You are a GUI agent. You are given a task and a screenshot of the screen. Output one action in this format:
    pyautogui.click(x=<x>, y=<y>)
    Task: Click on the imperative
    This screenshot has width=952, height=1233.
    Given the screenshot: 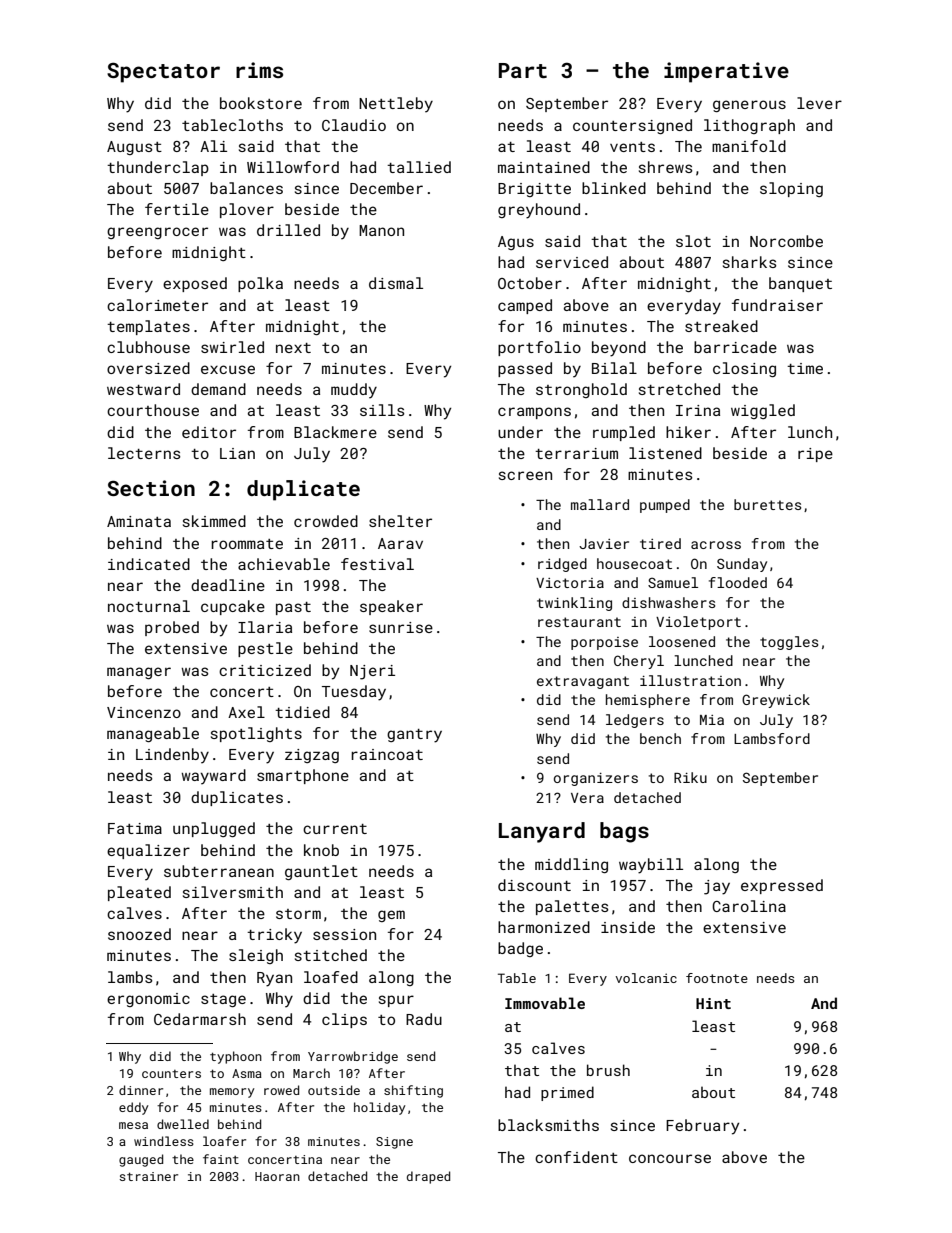 What is the action you would take?
    pyautogui.click(x=726, y=72)
